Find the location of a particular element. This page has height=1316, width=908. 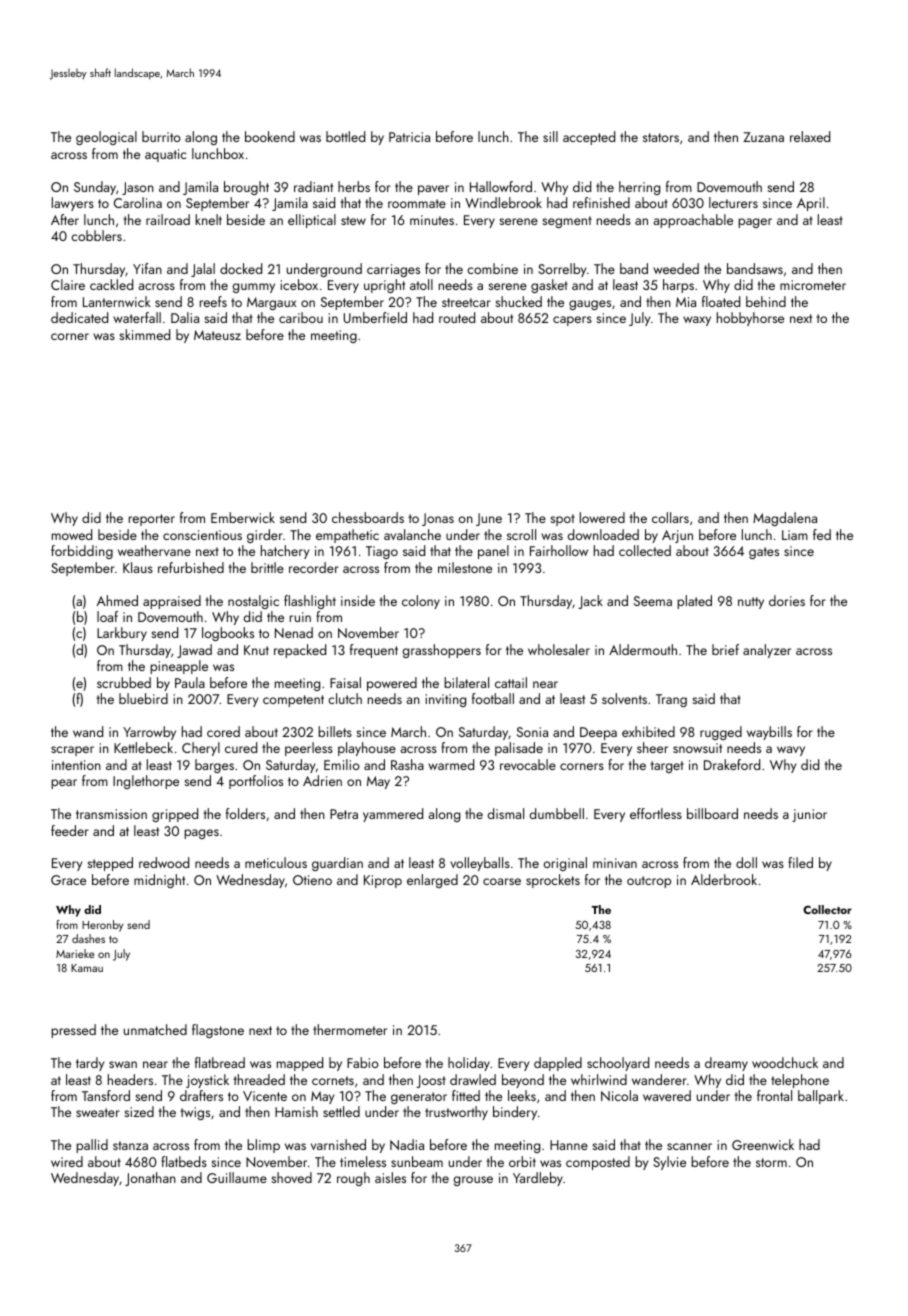

meticulous is located at coordinates (276, 862).
